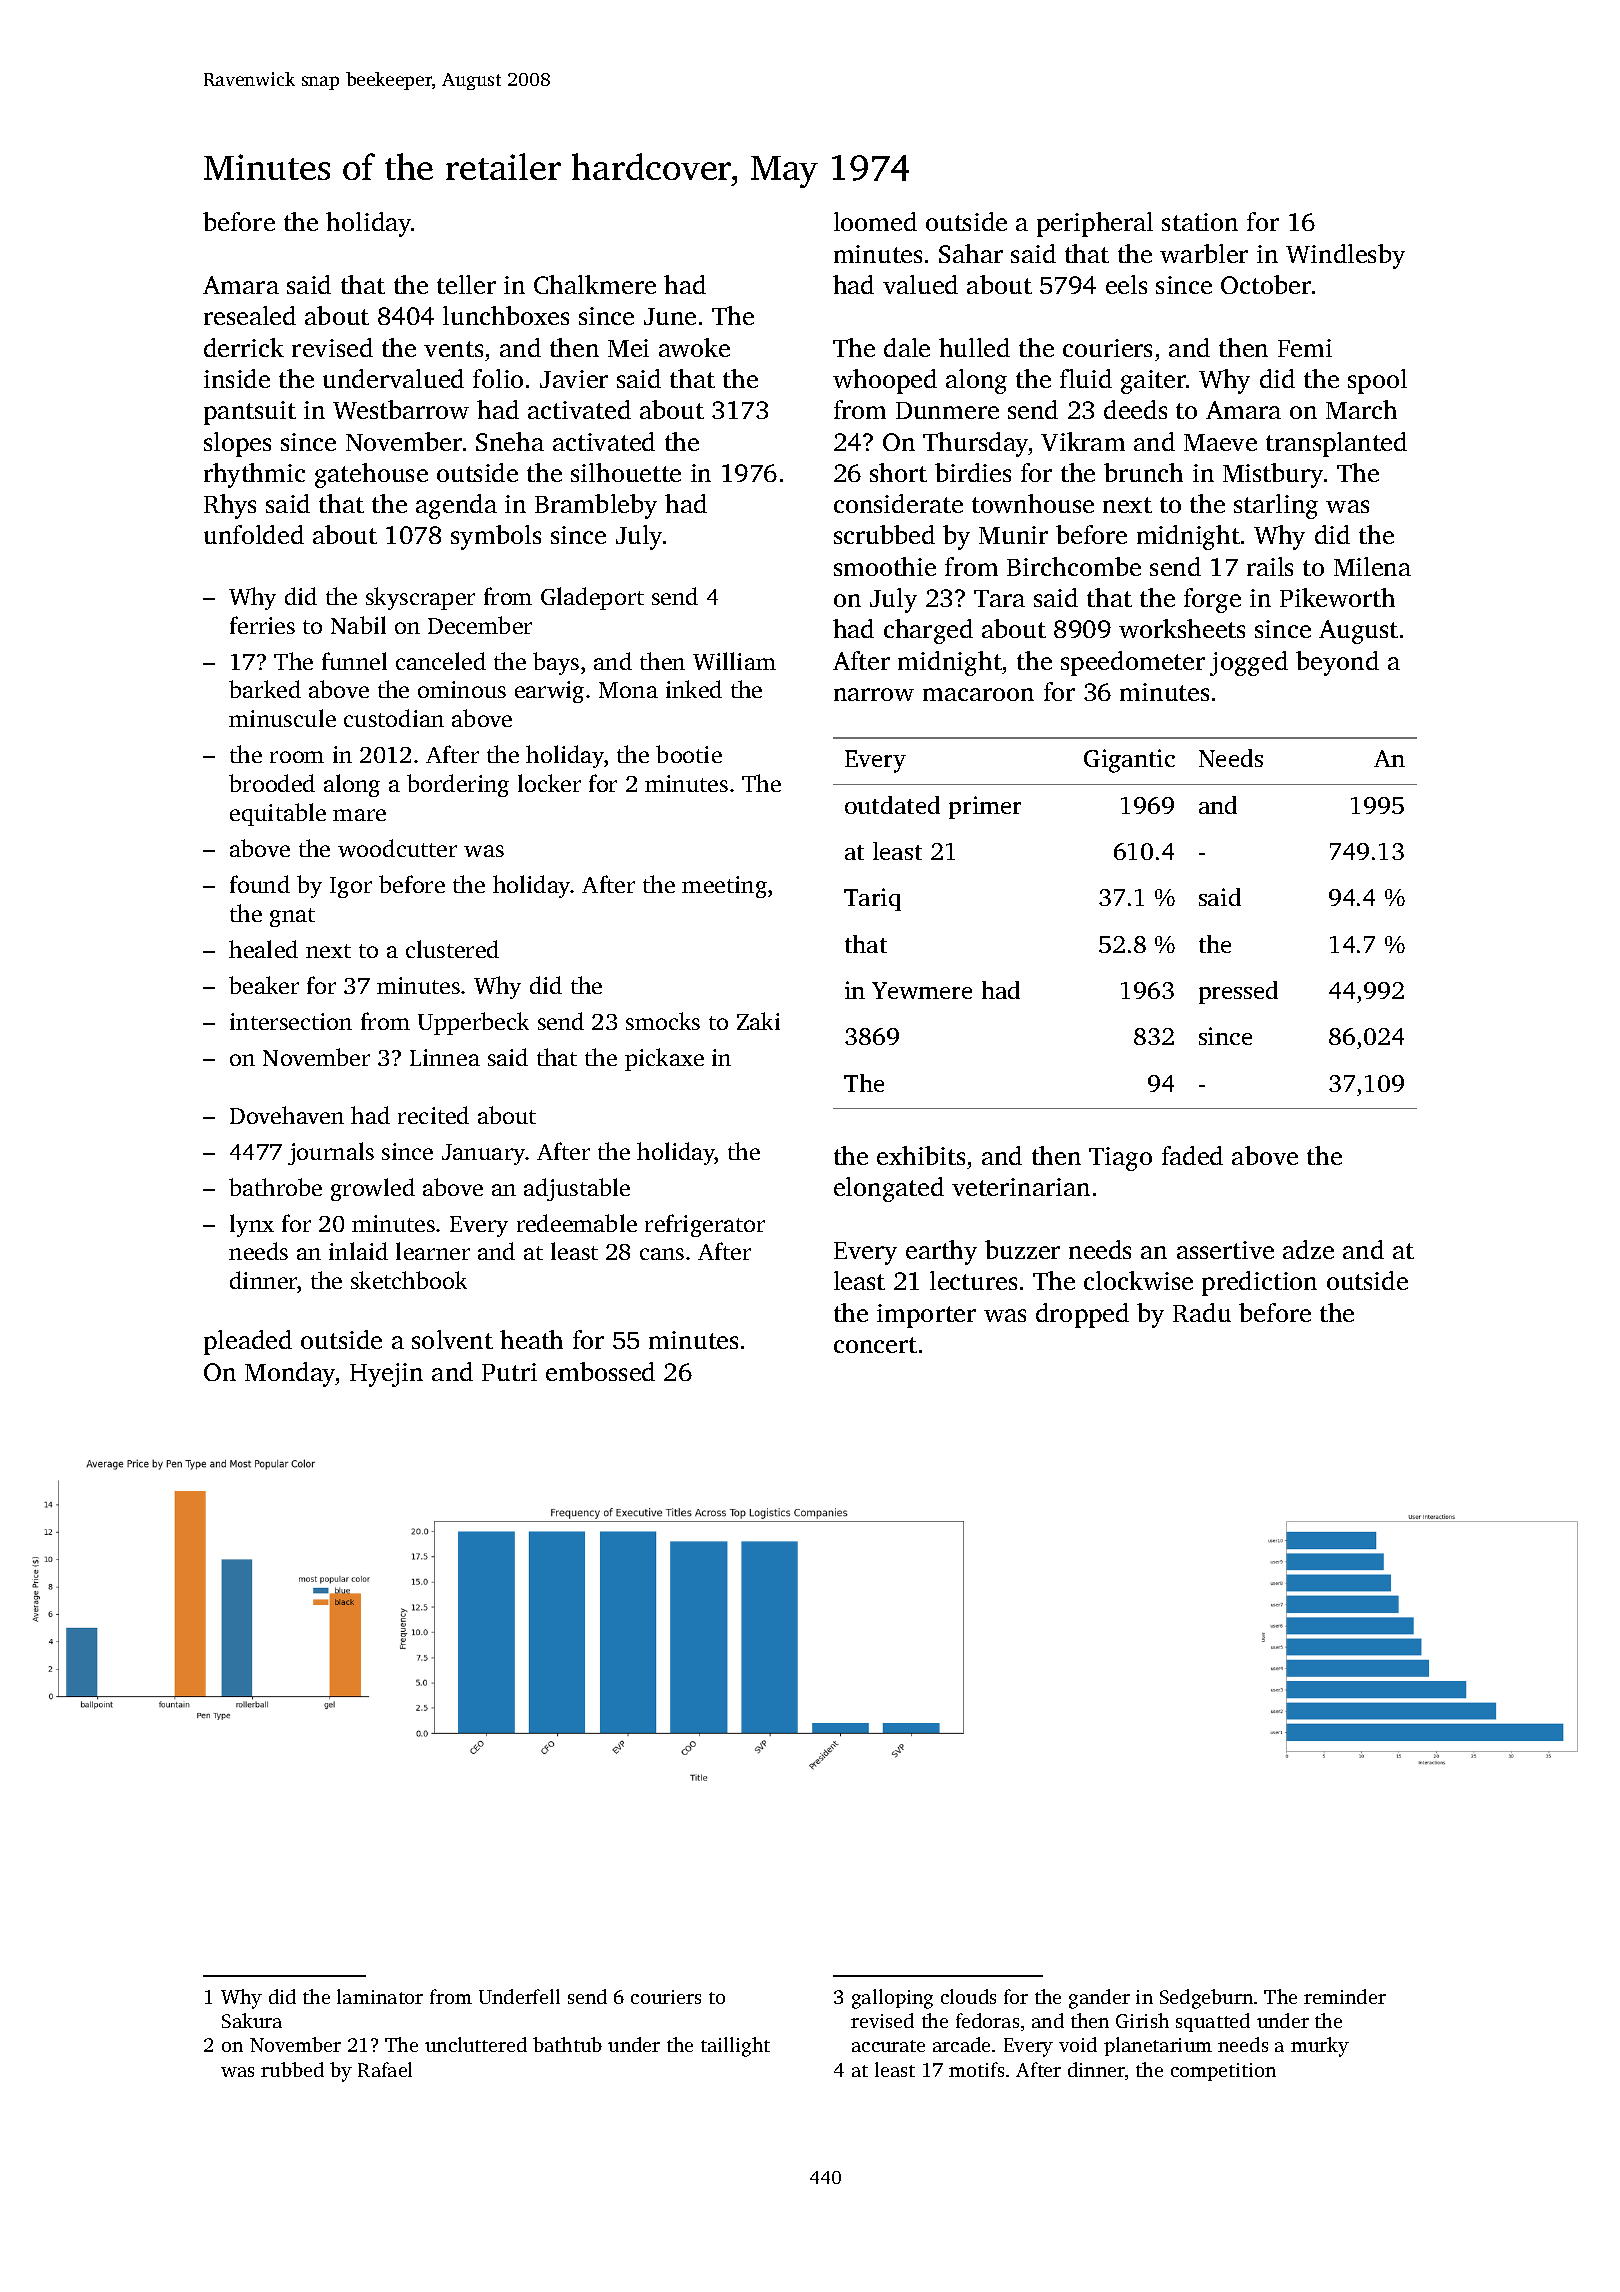 The width and height of the screenshot is (1620, 2292). What do you see at coordinates (689, 754) in the screenshot?
I see `bootie` at bounding box center [689, 754].
